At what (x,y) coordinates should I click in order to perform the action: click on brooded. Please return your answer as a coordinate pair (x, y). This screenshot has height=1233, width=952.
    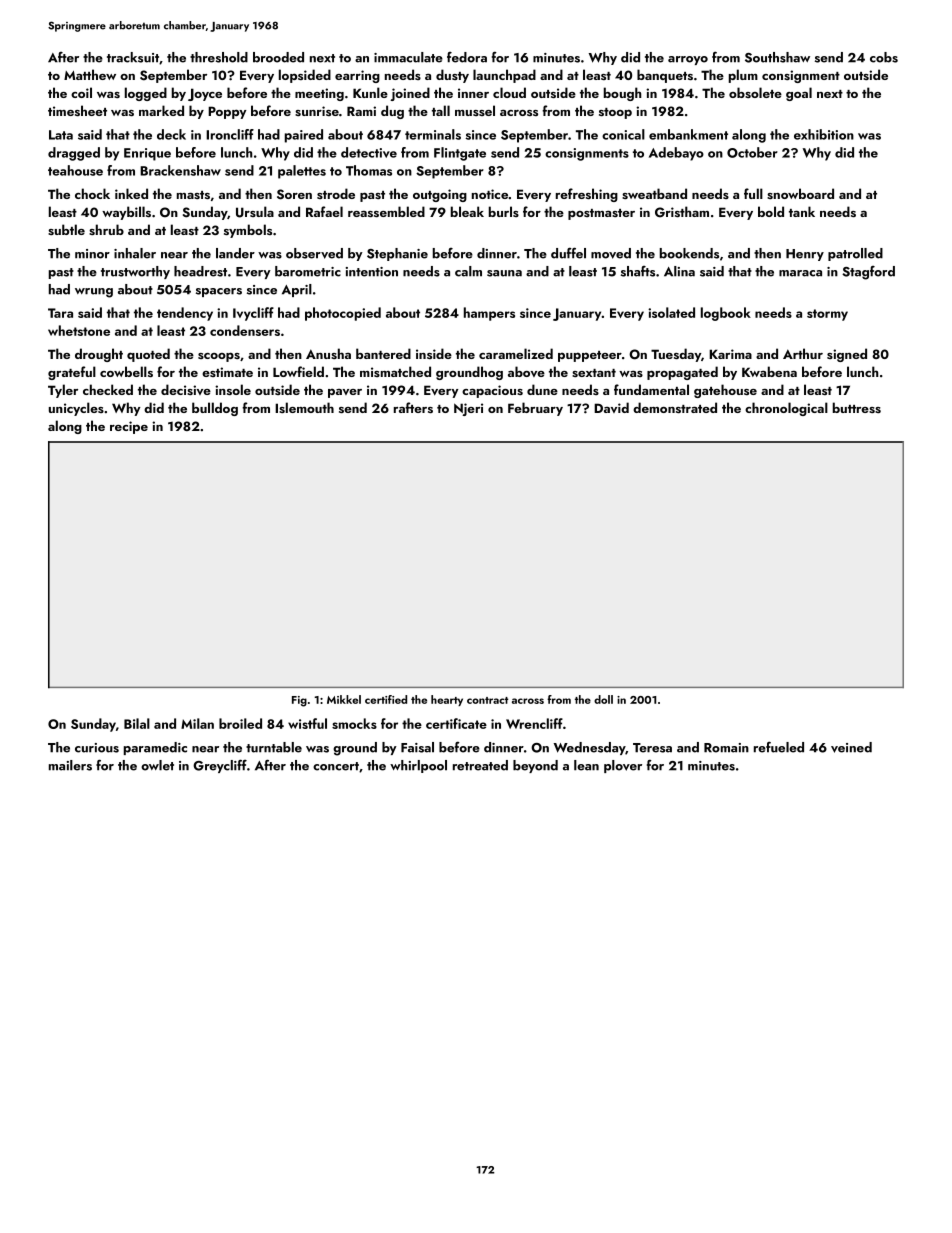
    Looking at the image, I should click on (278, 57).
